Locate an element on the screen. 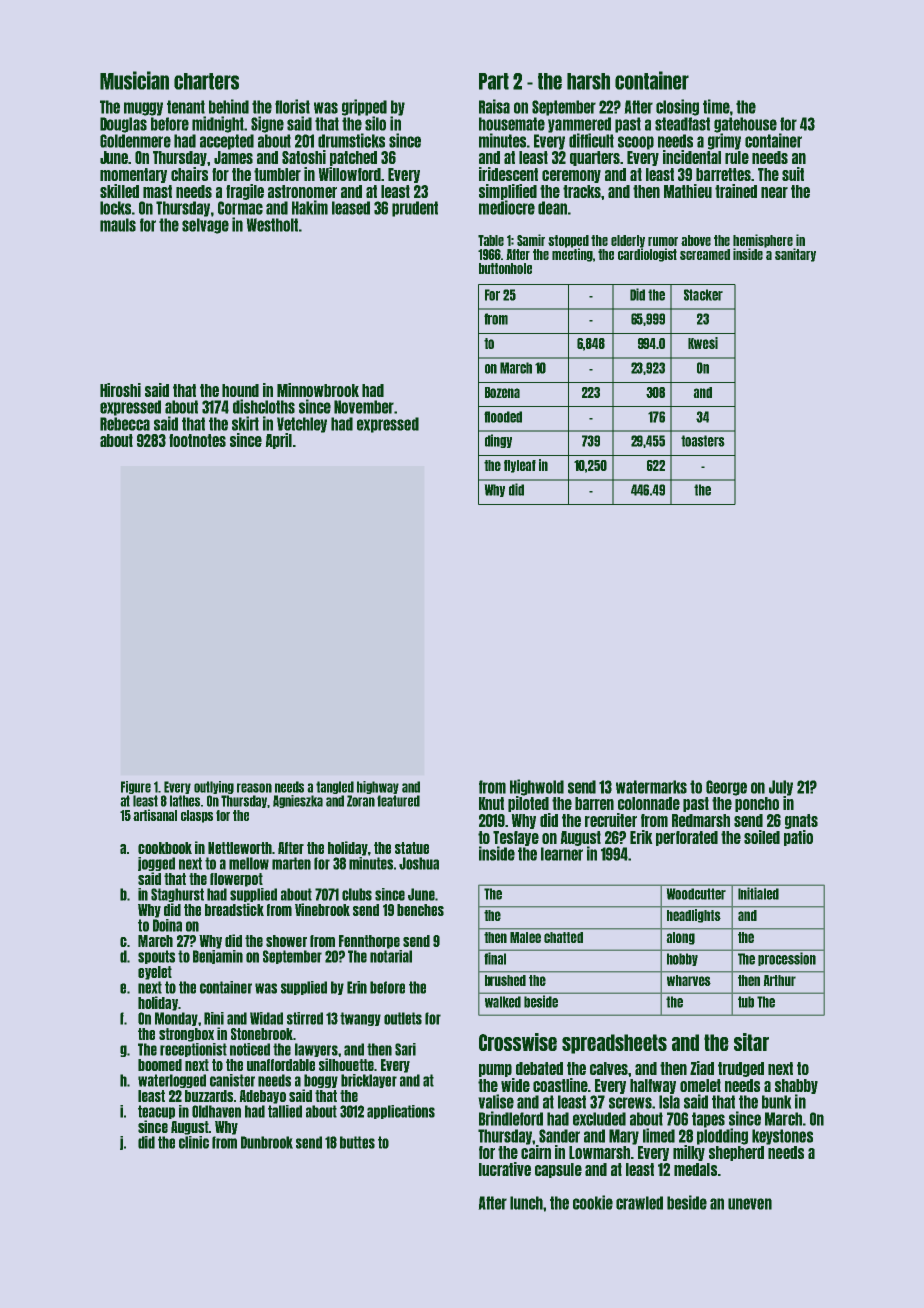  Widad is located at coordinates (266, 1018).
